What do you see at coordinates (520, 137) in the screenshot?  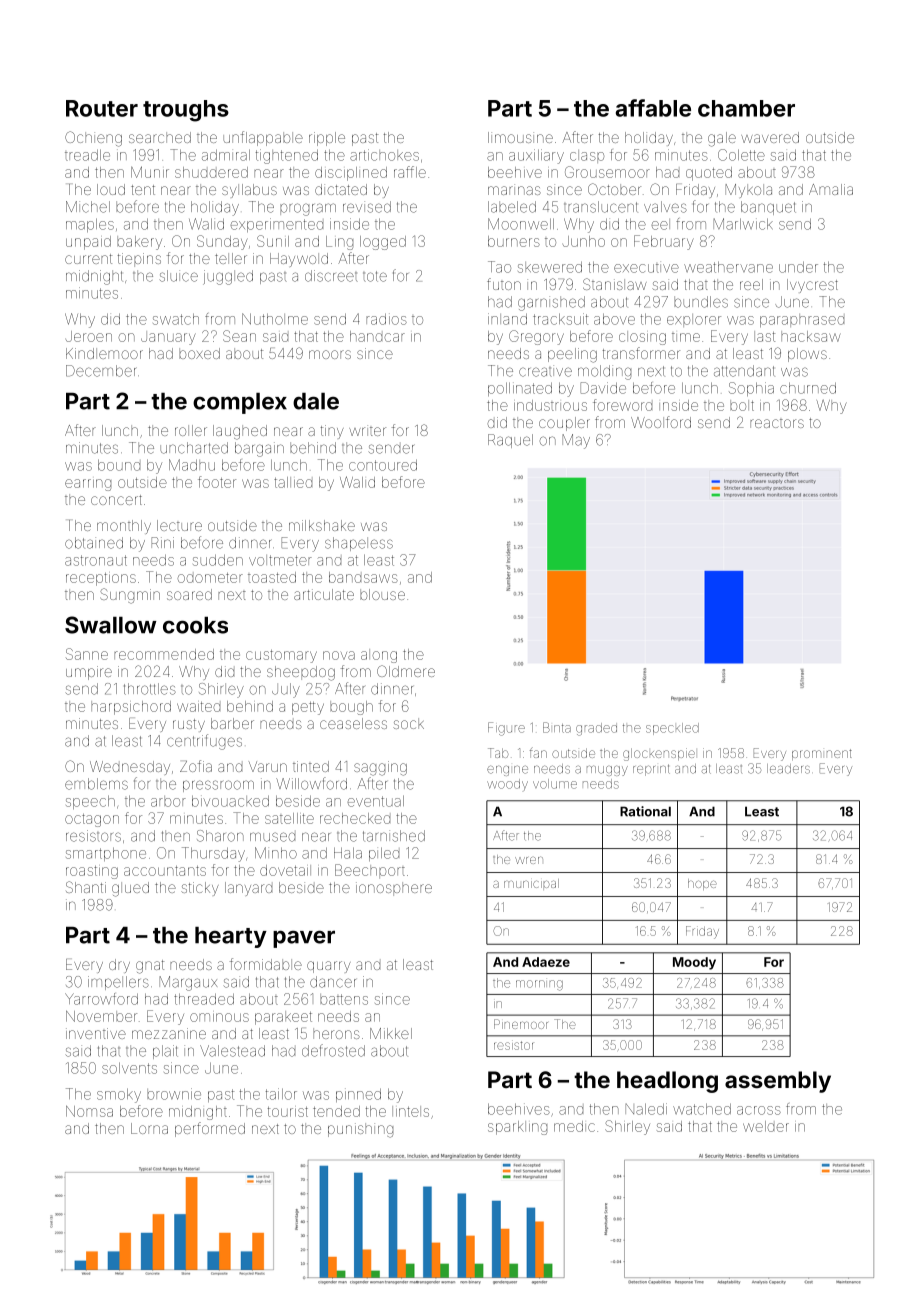 I see `limousine` at bounding box center [520, 137].
